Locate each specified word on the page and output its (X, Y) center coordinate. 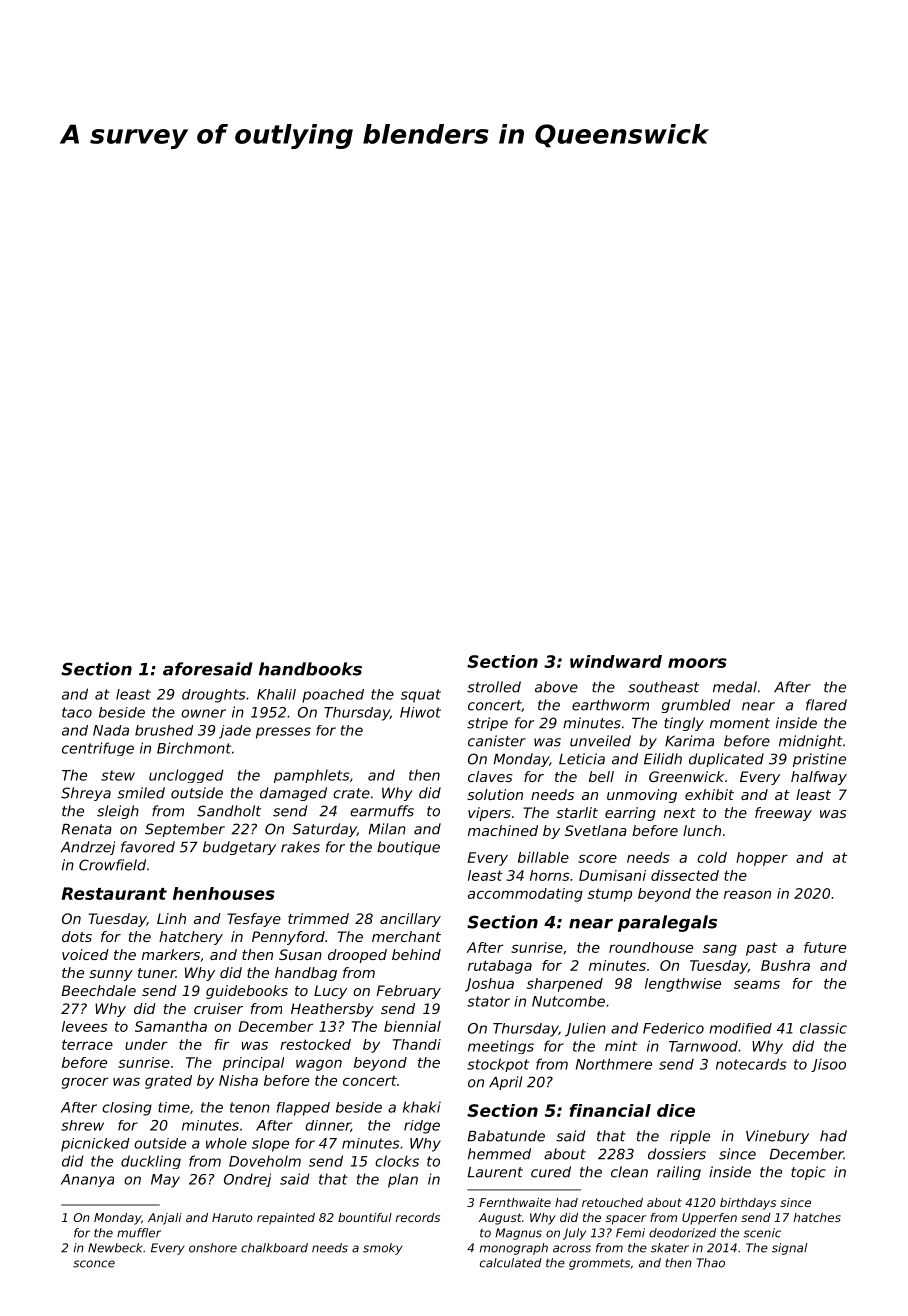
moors (697, 663)
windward (616, 661)
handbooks (310, 669)
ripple (690, 1137)
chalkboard (274, 1248)
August (500, 1219)
